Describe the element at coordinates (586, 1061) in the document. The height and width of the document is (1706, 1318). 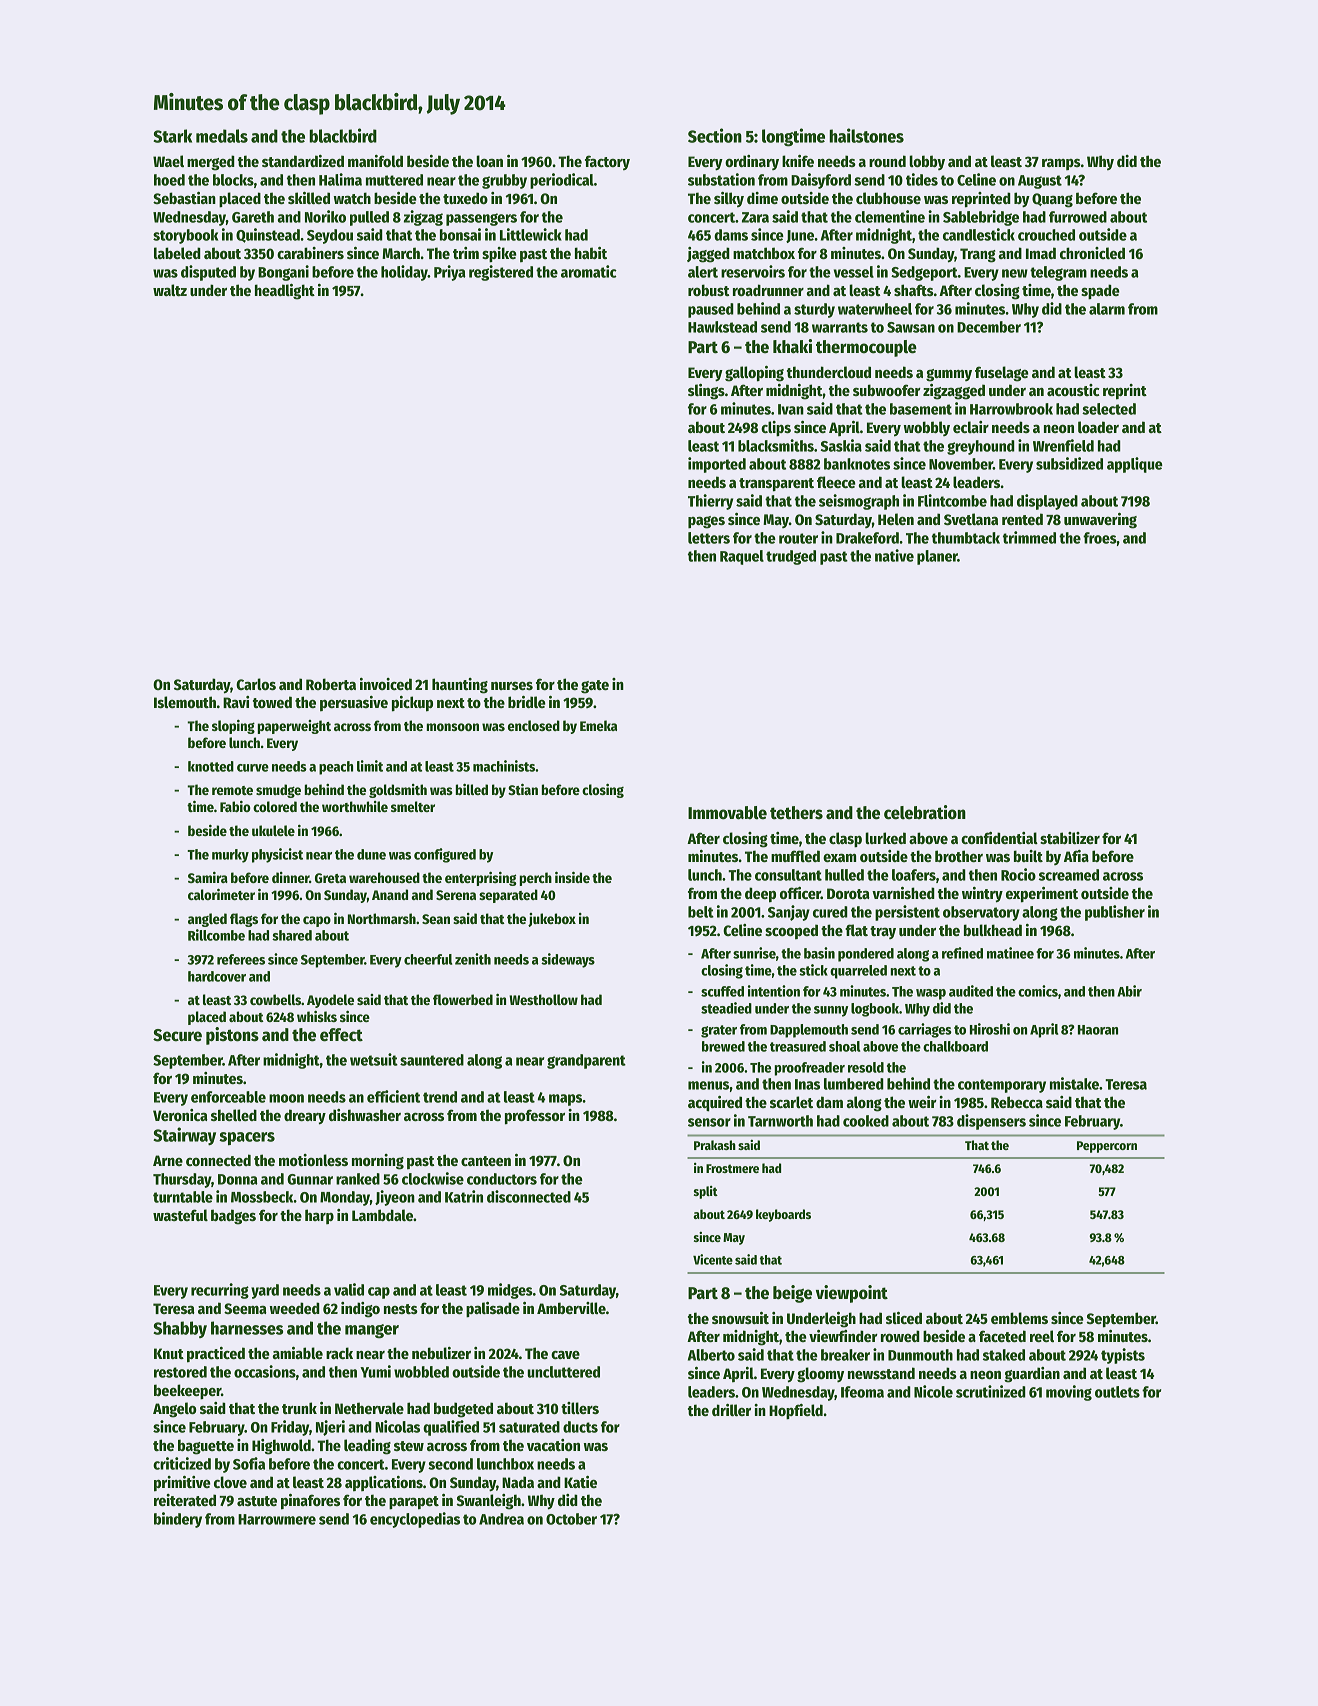
I see `grandparent` at that location.
